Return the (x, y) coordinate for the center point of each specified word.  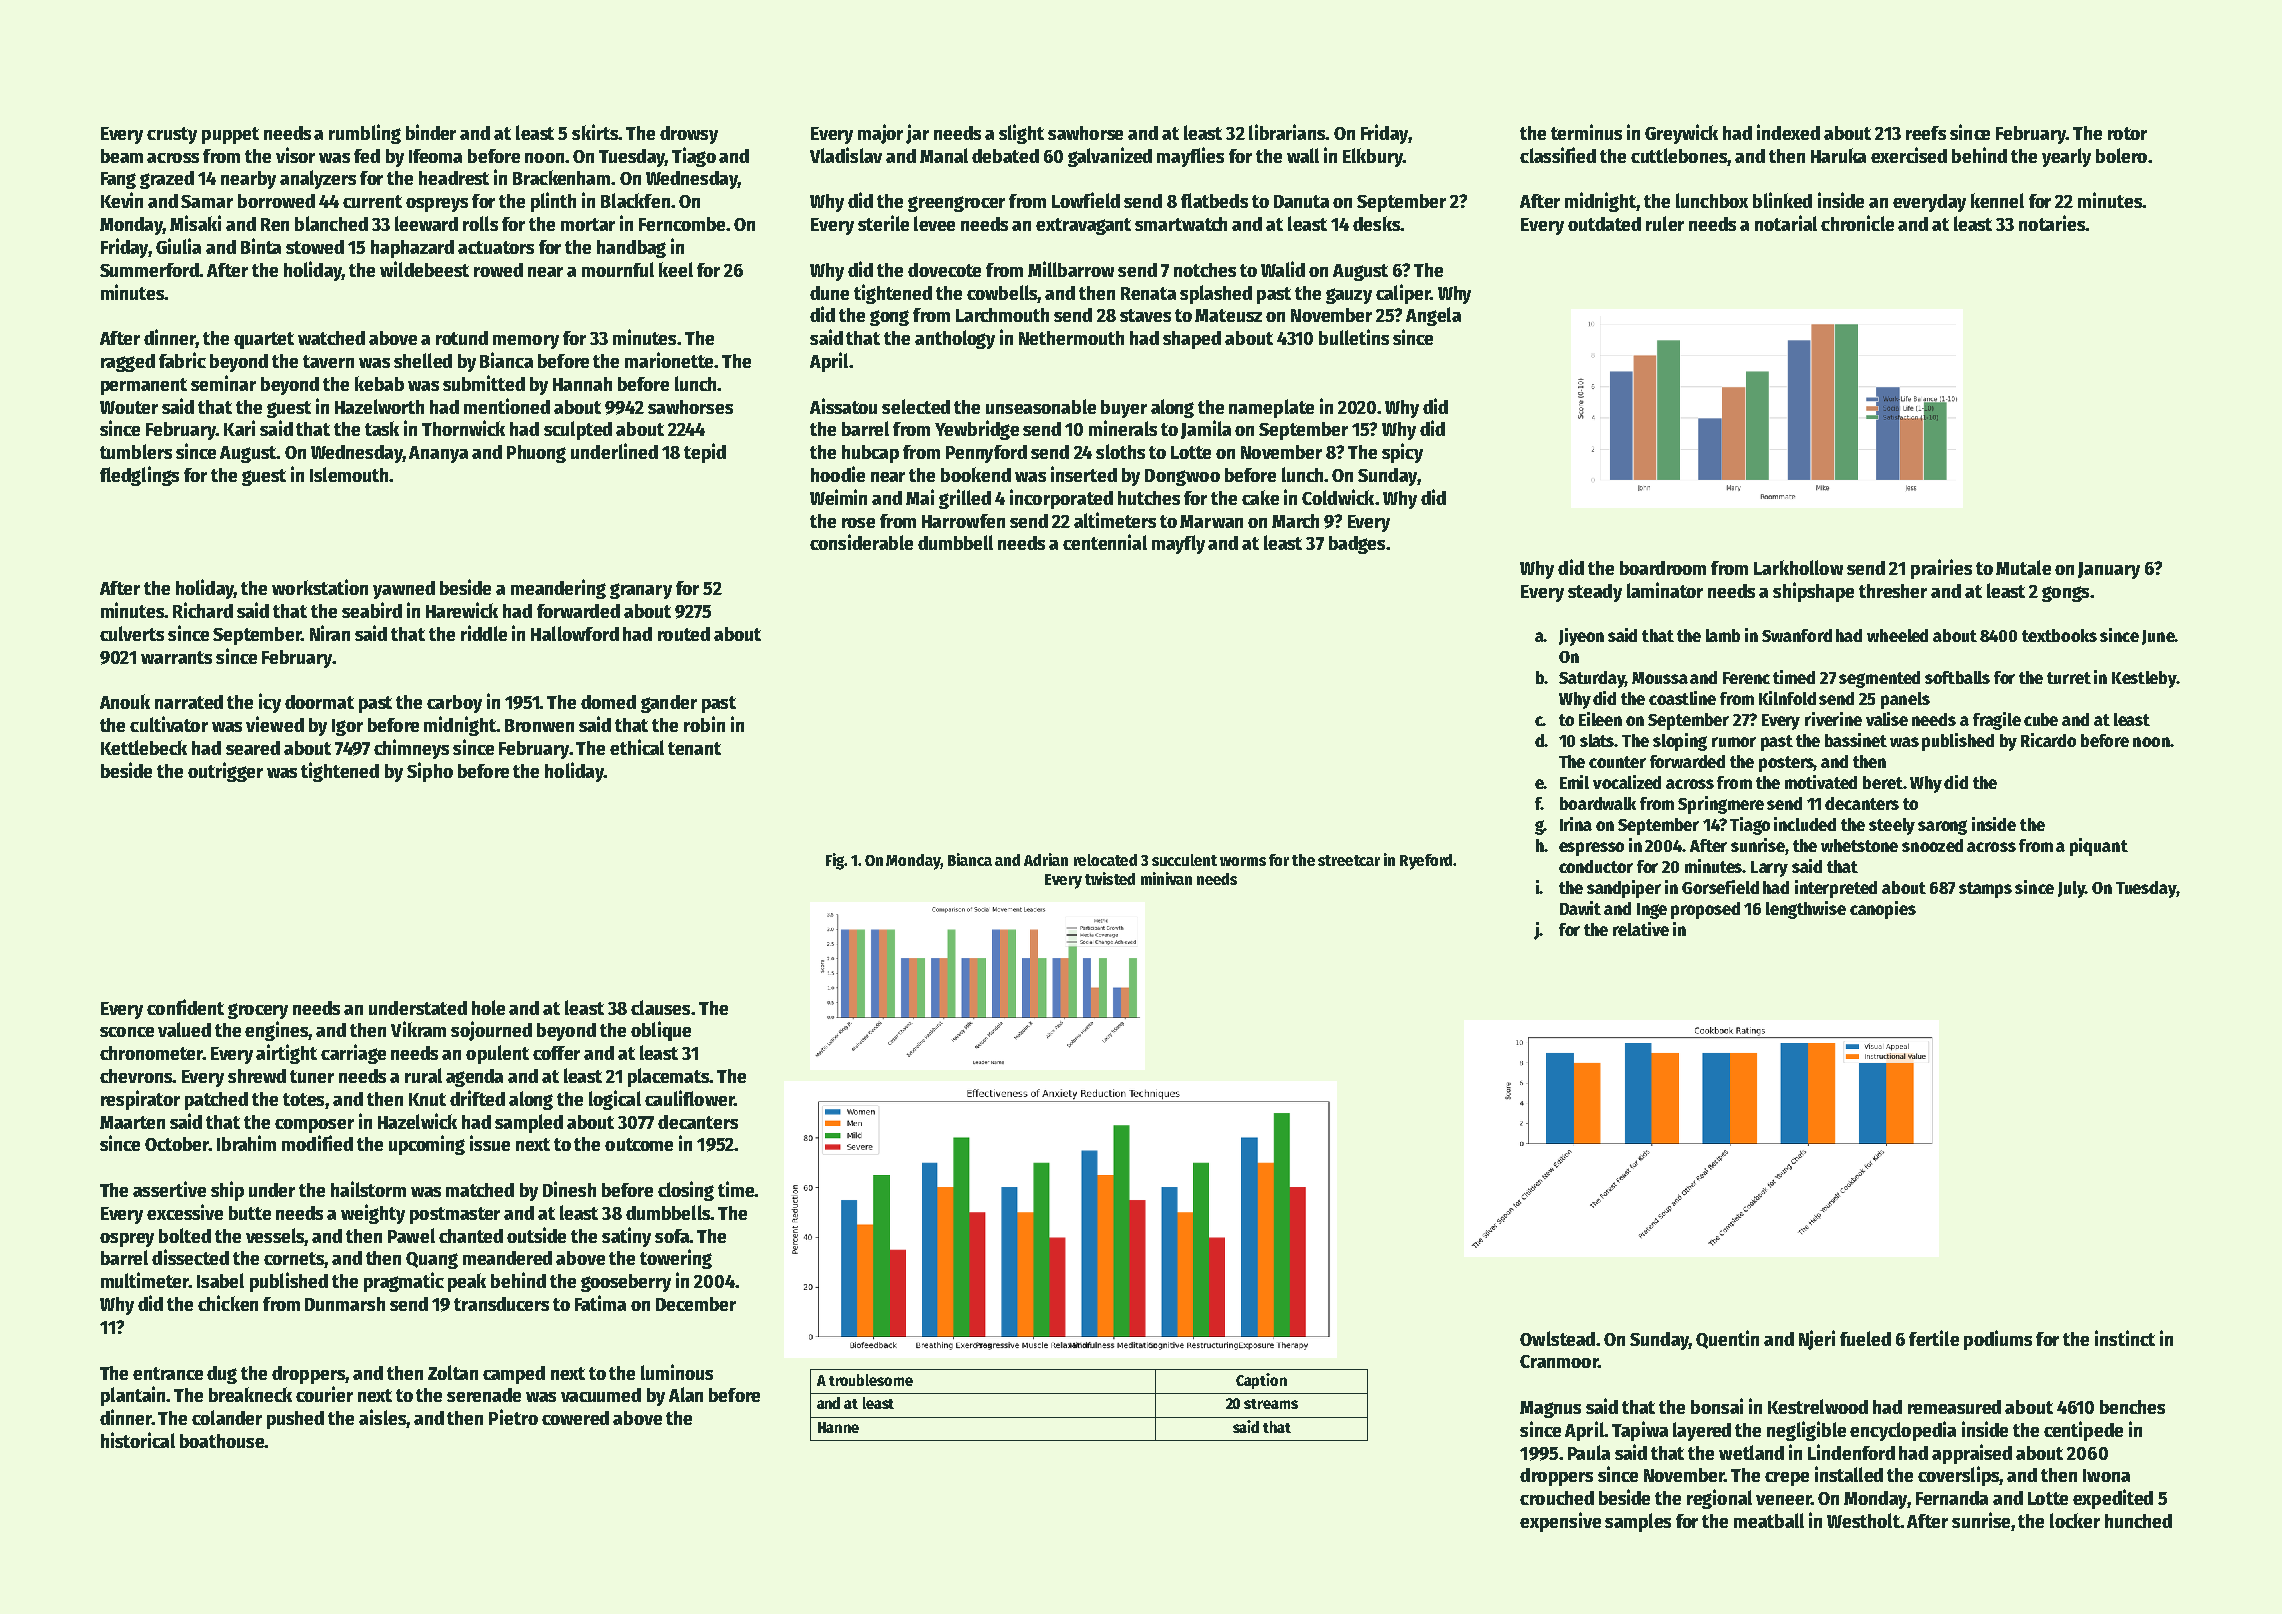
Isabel (220, 1280)
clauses (660, 1007)
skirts (595, 132)
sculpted (578, 430)
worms (1243, 861)
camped (514, 1375)
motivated (1821, 782)
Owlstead (1557, 1338)
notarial (1786, 223)
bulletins (1354, 337)
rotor (2127, 133)
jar (917, 134)
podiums (1998, 1340)
